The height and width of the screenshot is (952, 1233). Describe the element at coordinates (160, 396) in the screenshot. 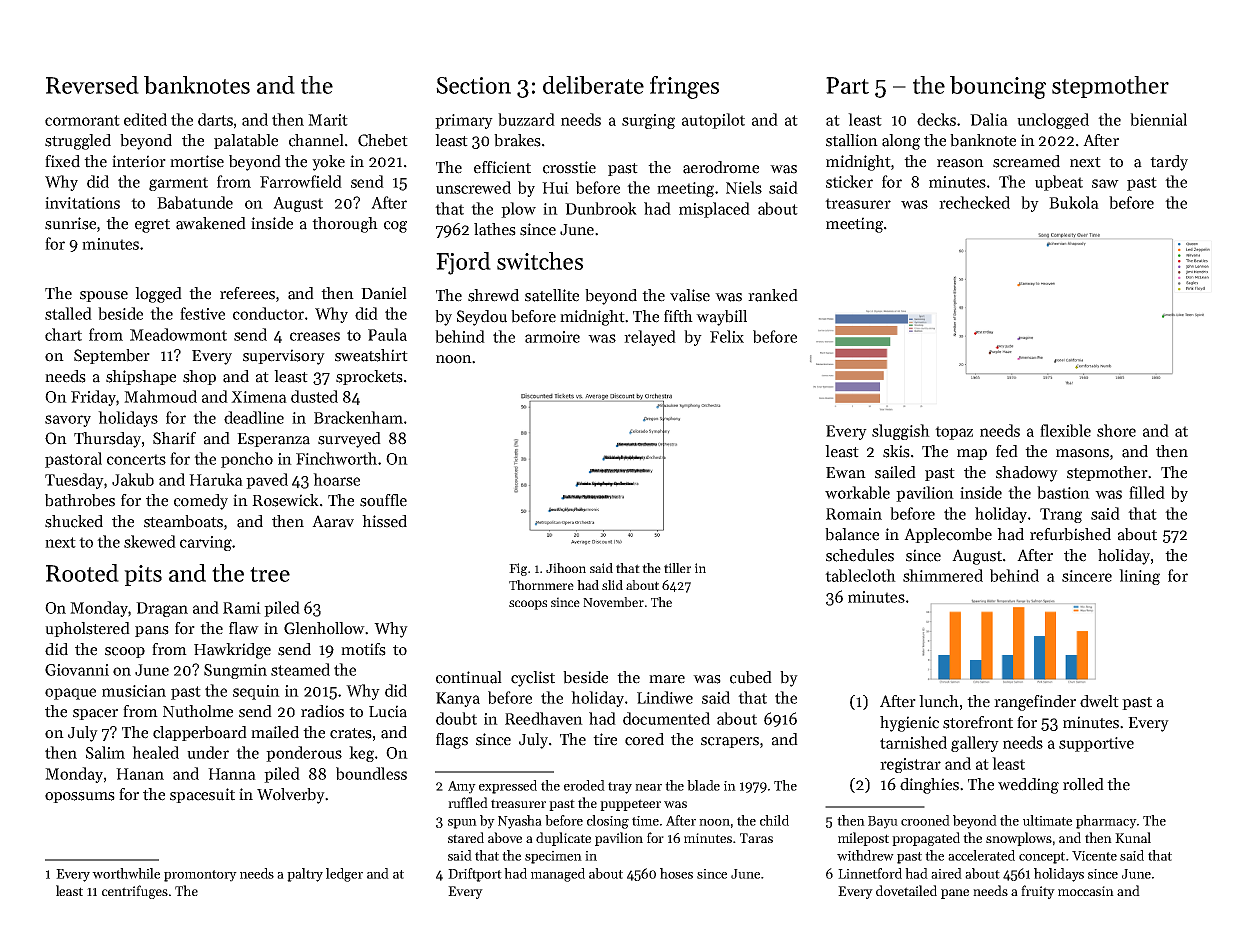

I see `Mahmoud` at that location.
